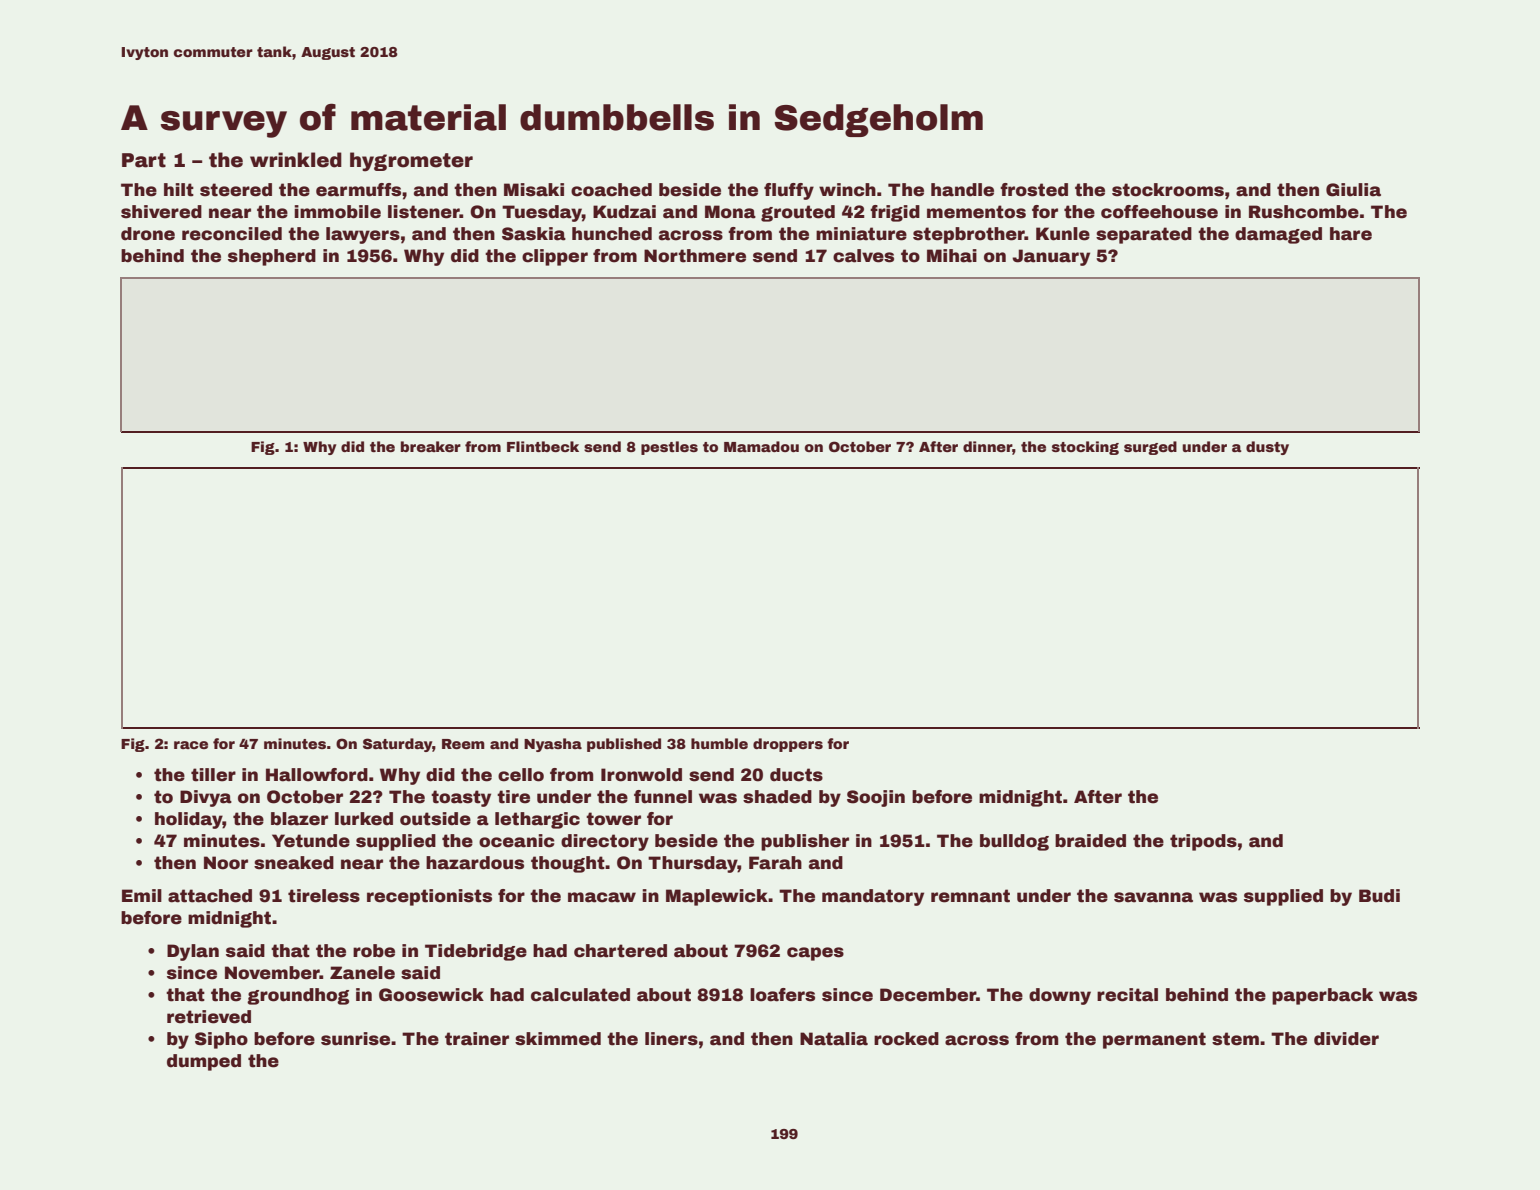 The height and width of the document is (1190, 1540). What do you see at coordinates (695, 256) in the document?
I see `Northmere` at bounding box center [695, 256].
